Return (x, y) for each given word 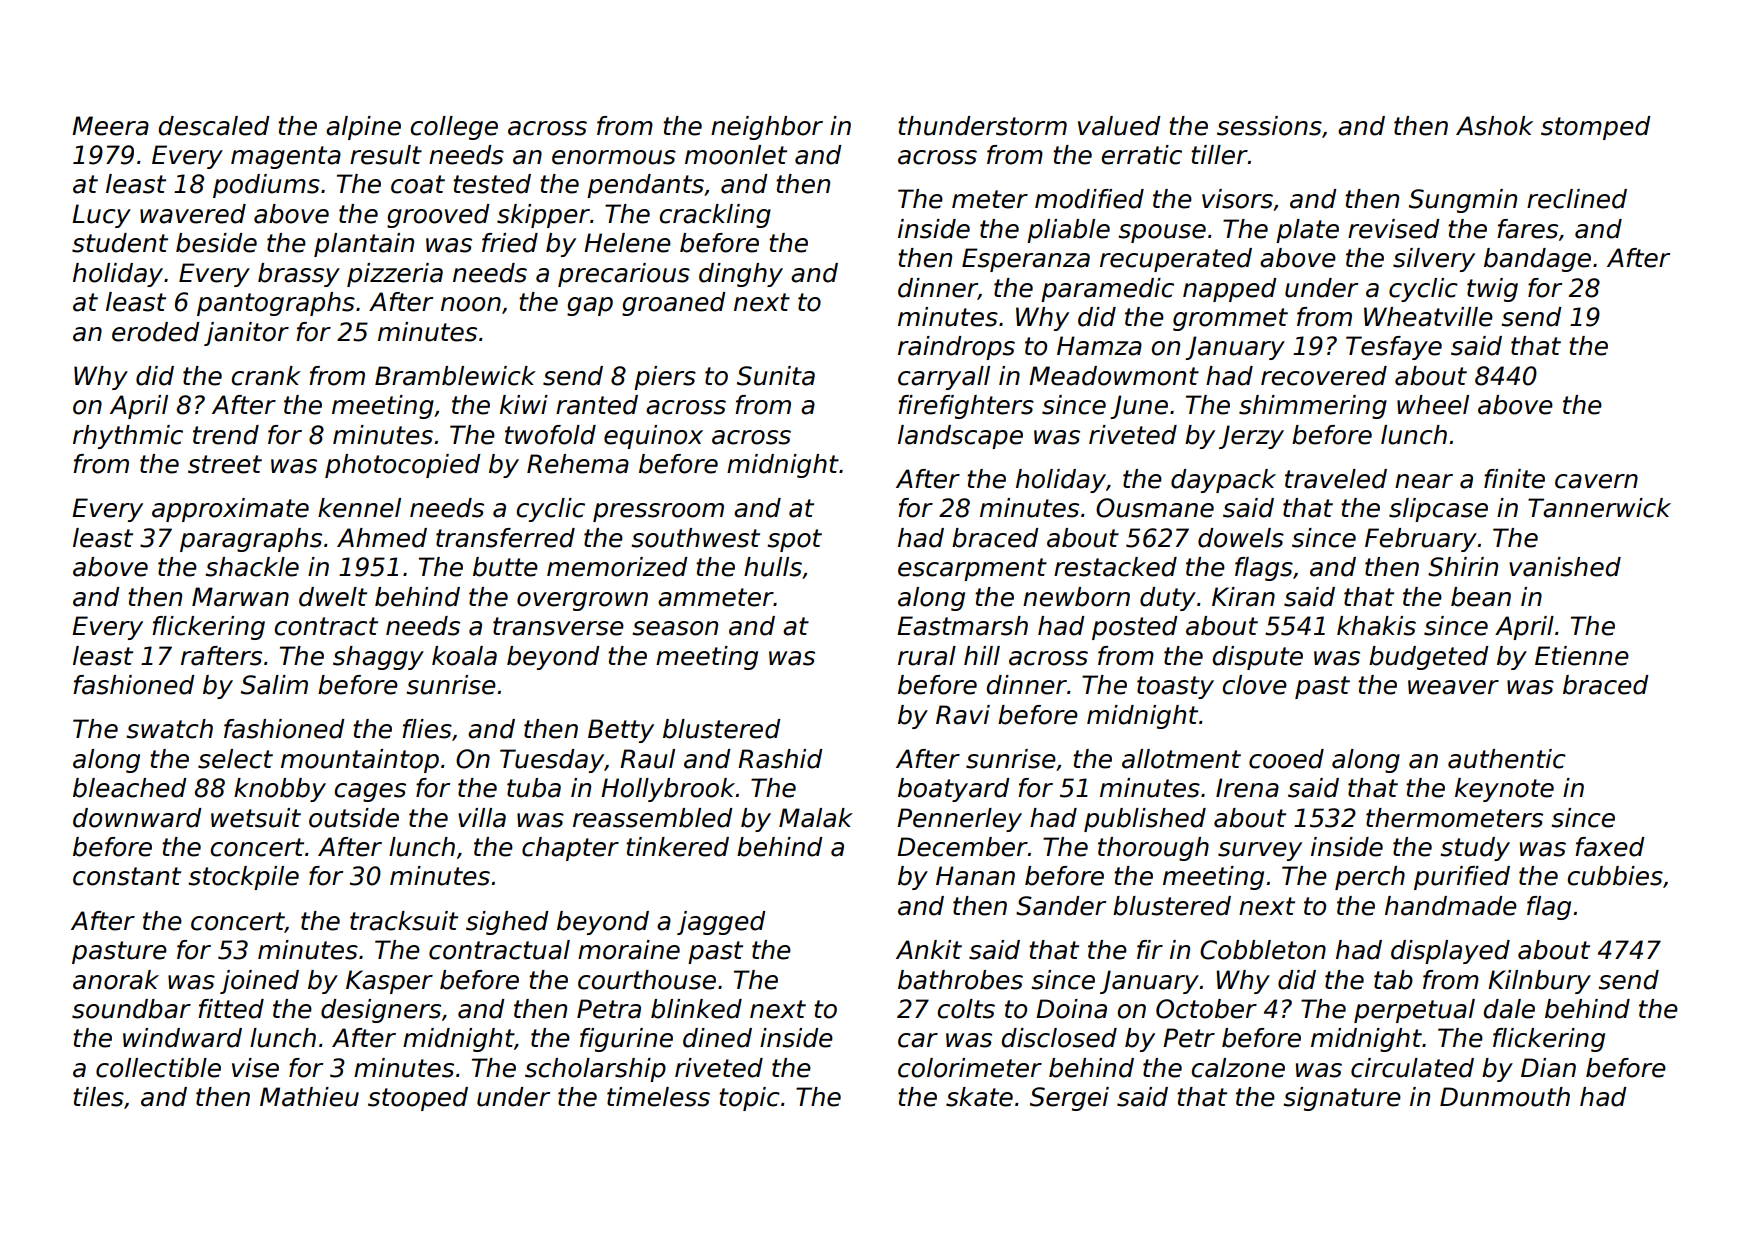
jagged (721, 923)
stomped (1596, 128)
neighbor (767, 128)
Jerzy (1251, 437)
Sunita (776, 376)
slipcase (1438, 510)
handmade (1451, 906)
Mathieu (309, 1097)
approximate (230, 510)
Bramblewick (455, 376)
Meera (110, 126)
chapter (570, 849)
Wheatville (1428, 317)
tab (1393, 980)
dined (717, 1038)
